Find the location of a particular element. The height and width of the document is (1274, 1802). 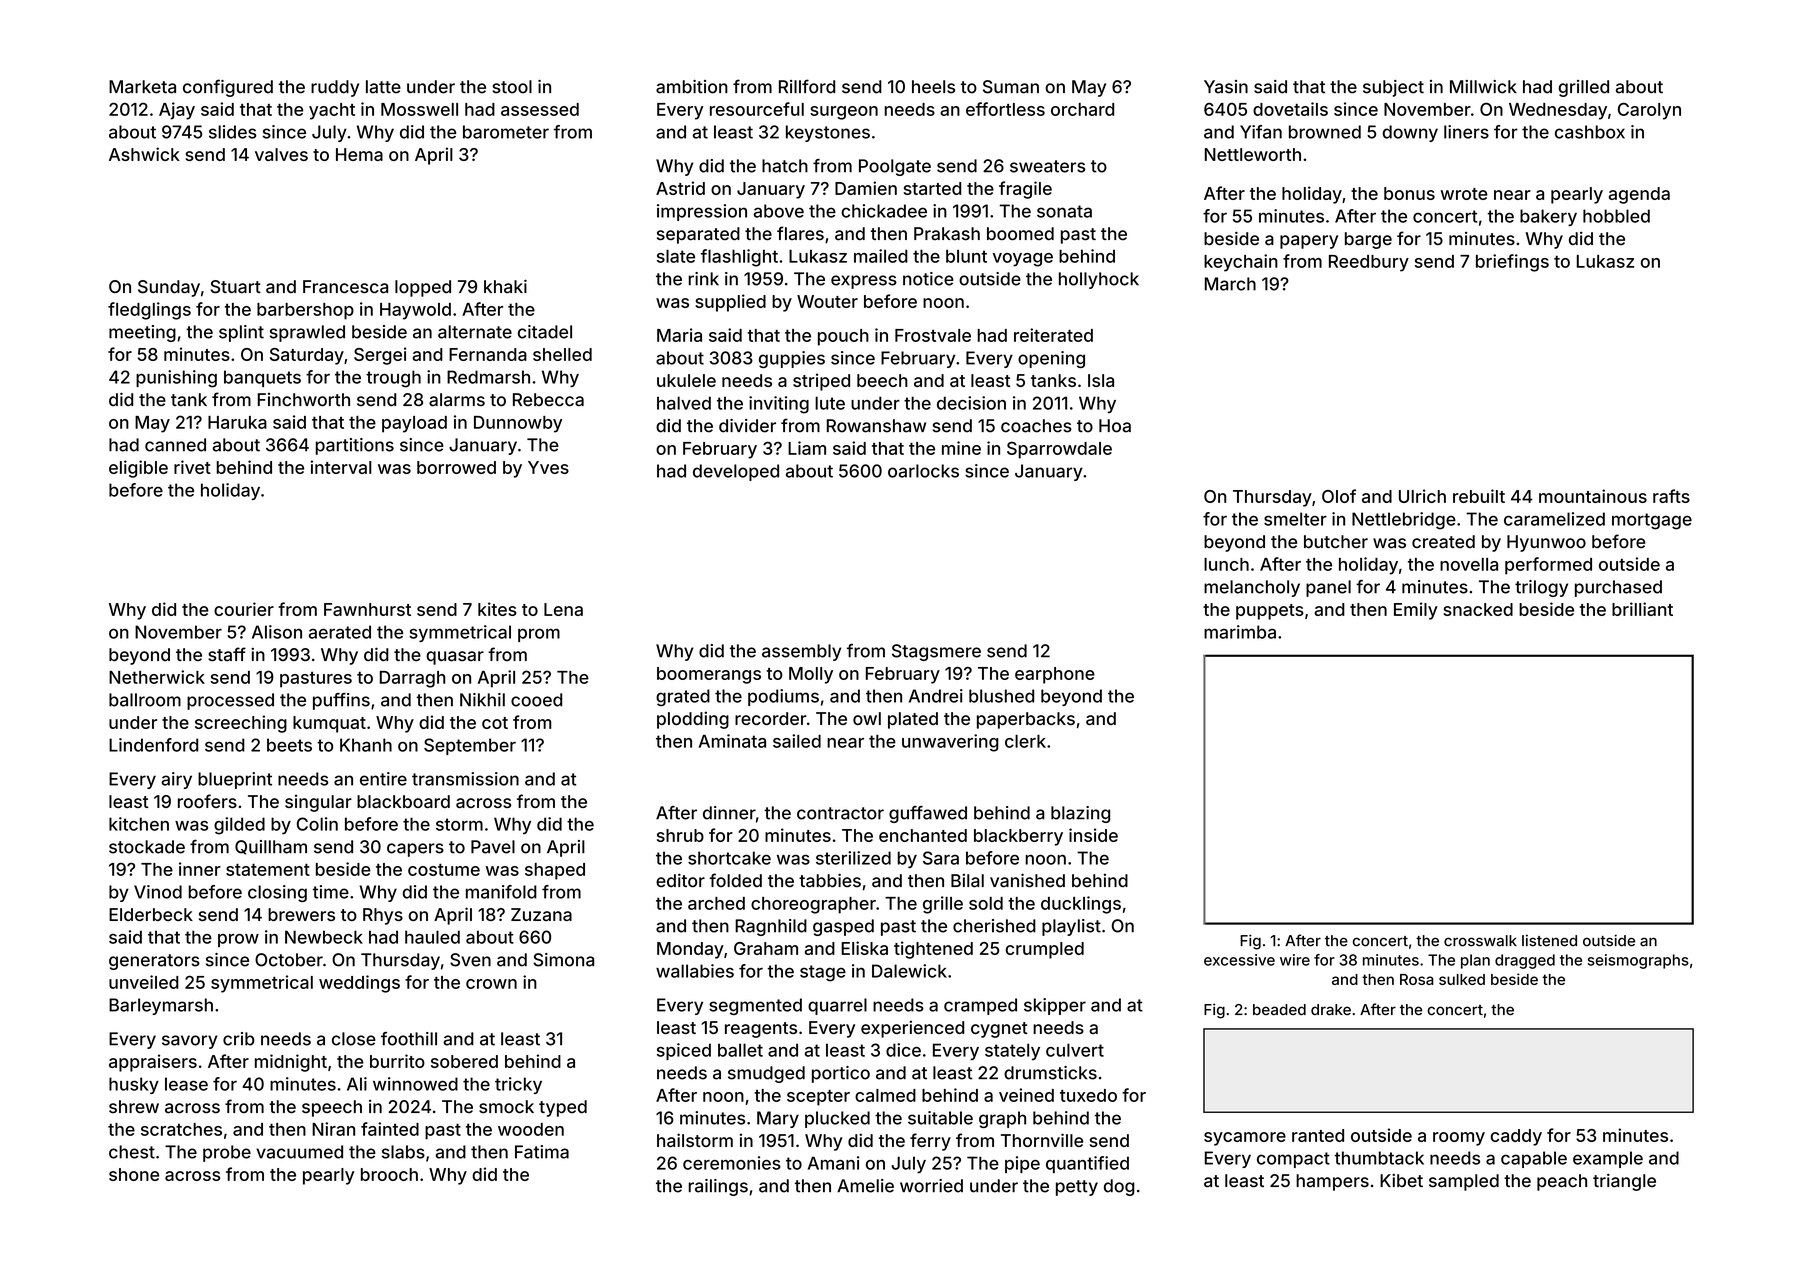

Suman is located at coordinates (1011, 87).
